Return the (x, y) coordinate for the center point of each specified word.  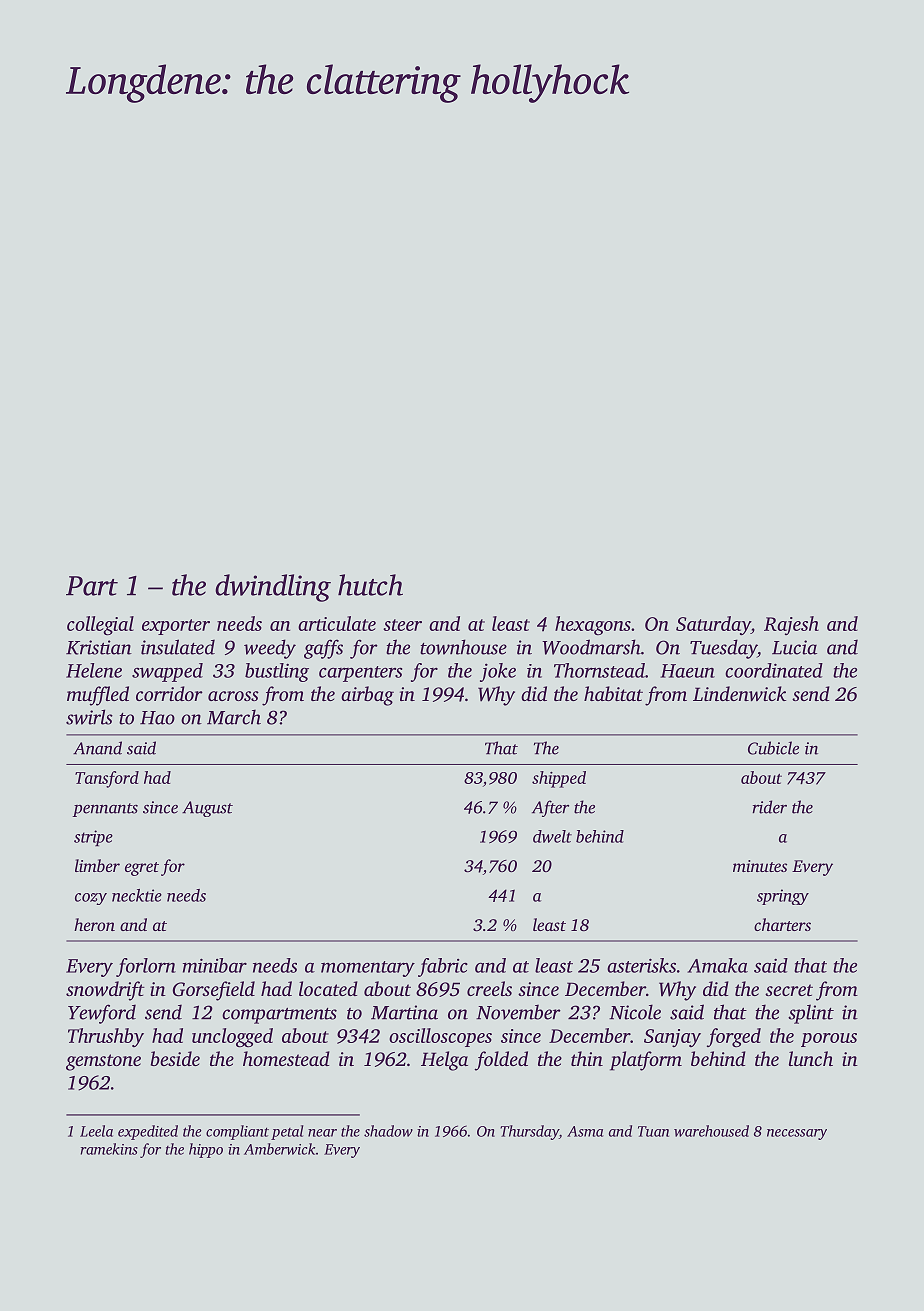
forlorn (146, 967)
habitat (613, 693)
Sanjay (672, 1038)
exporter (176, 627)
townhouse (463, 647)
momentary (368, 969)
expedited (148, 1132)
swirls (89, 717)
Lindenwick (739, 693)
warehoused (711, 1131)
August (207, 809)
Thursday (529, 1132)
